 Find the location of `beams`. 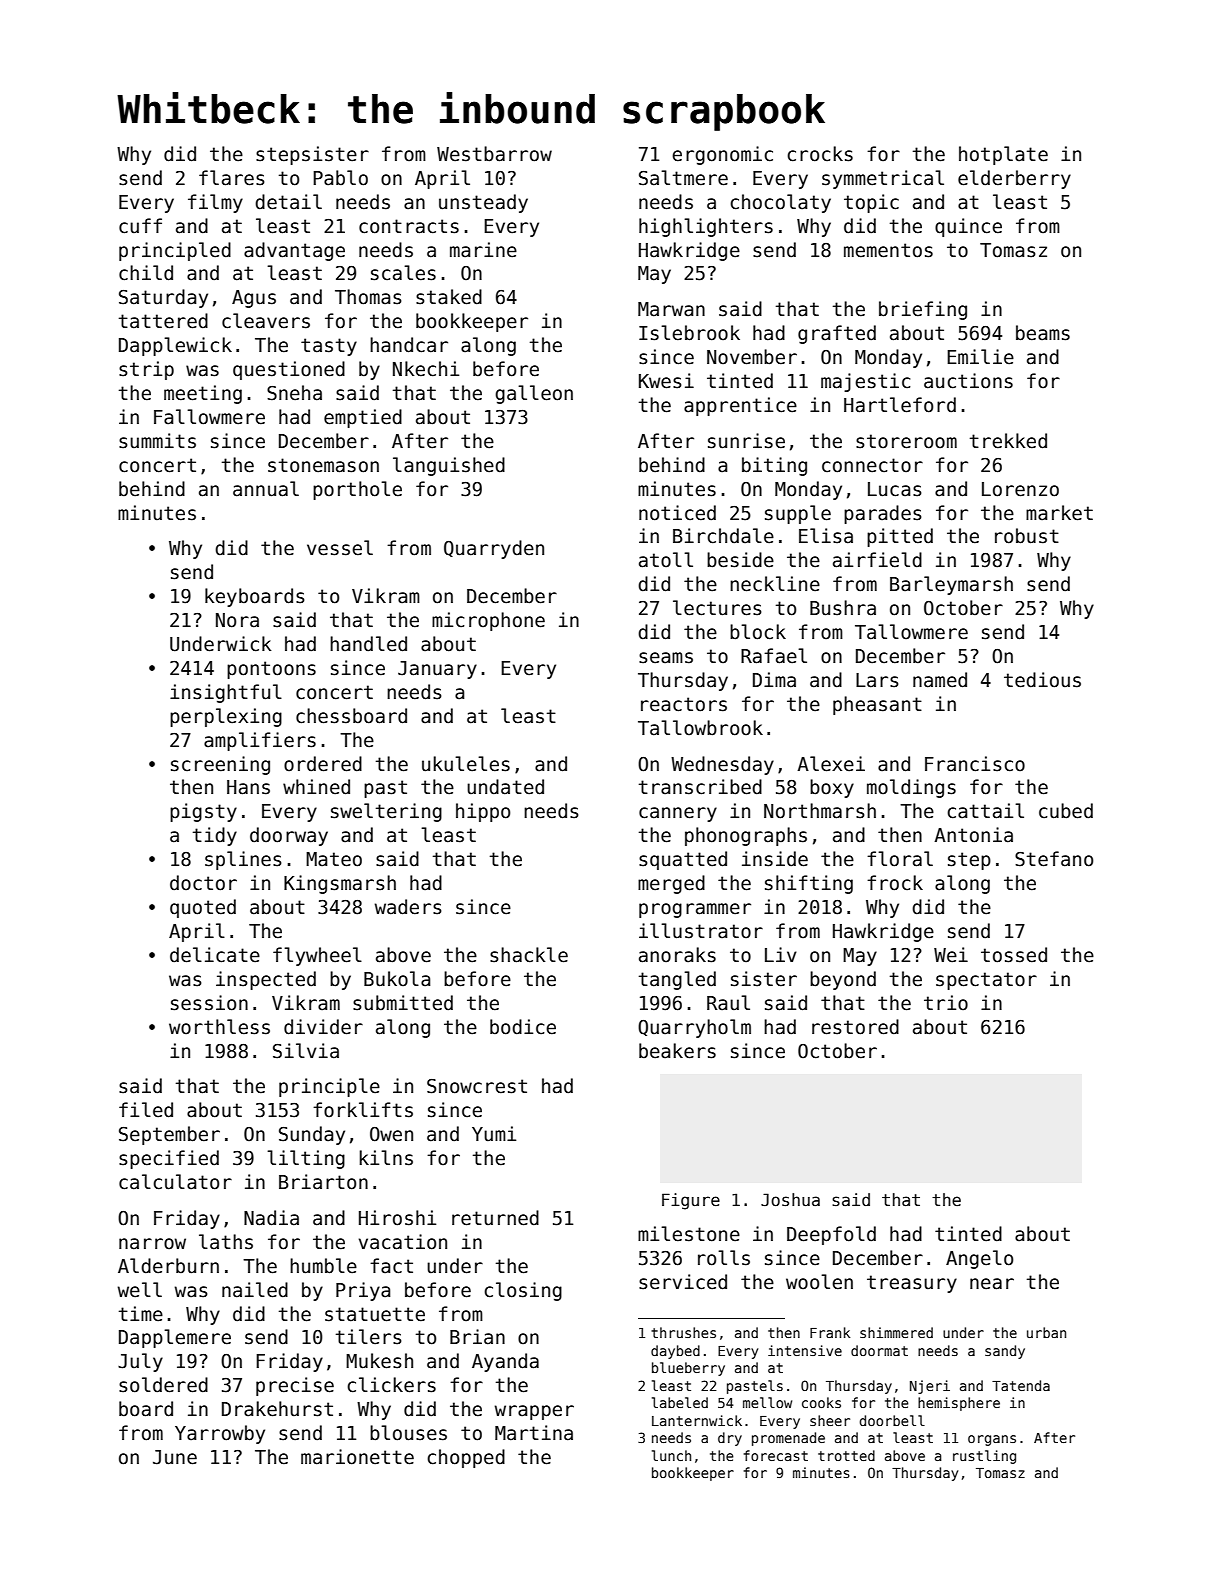

beams is located at coordinates (1043, 333).
